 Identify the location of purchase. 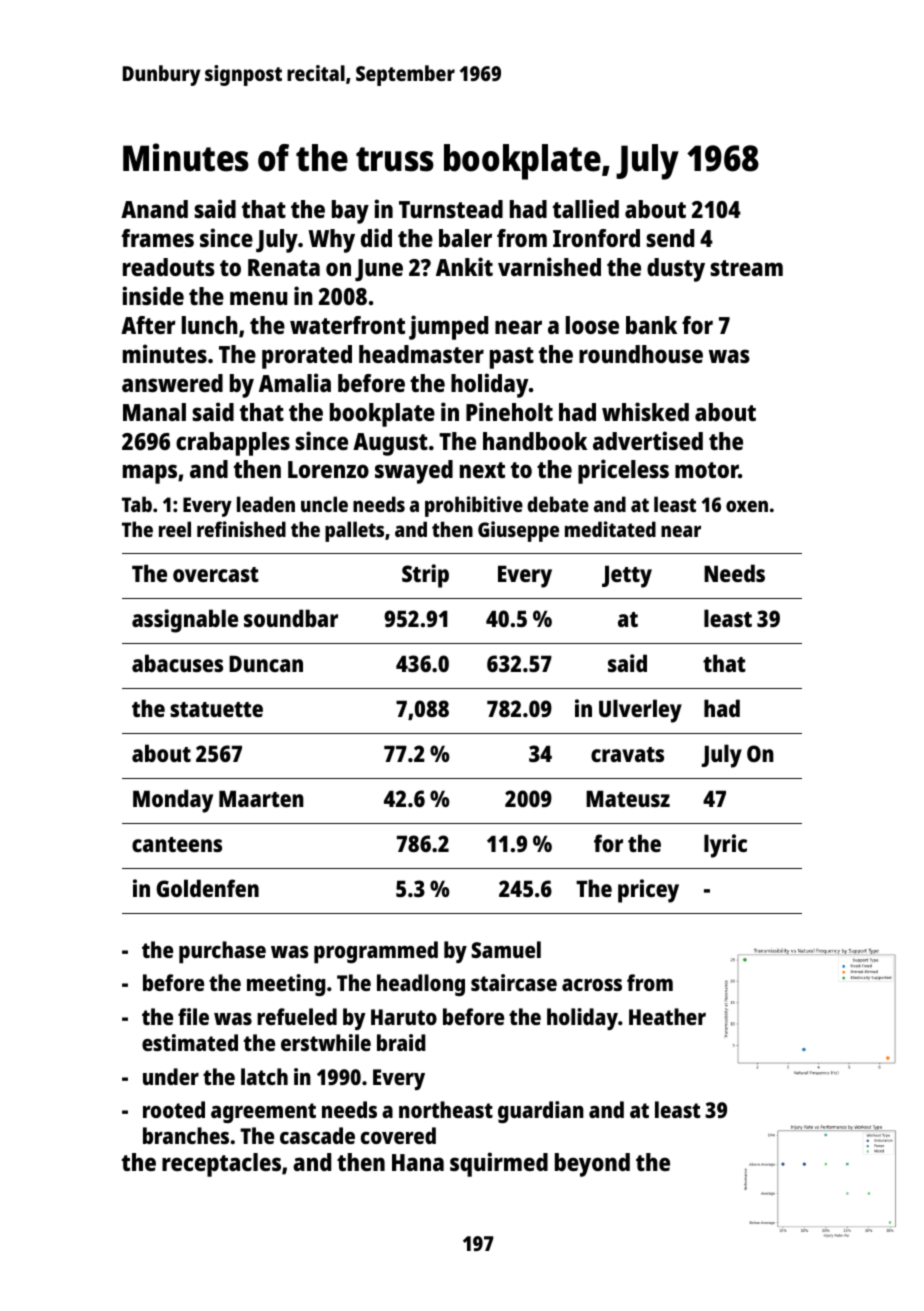
(222, 952).
